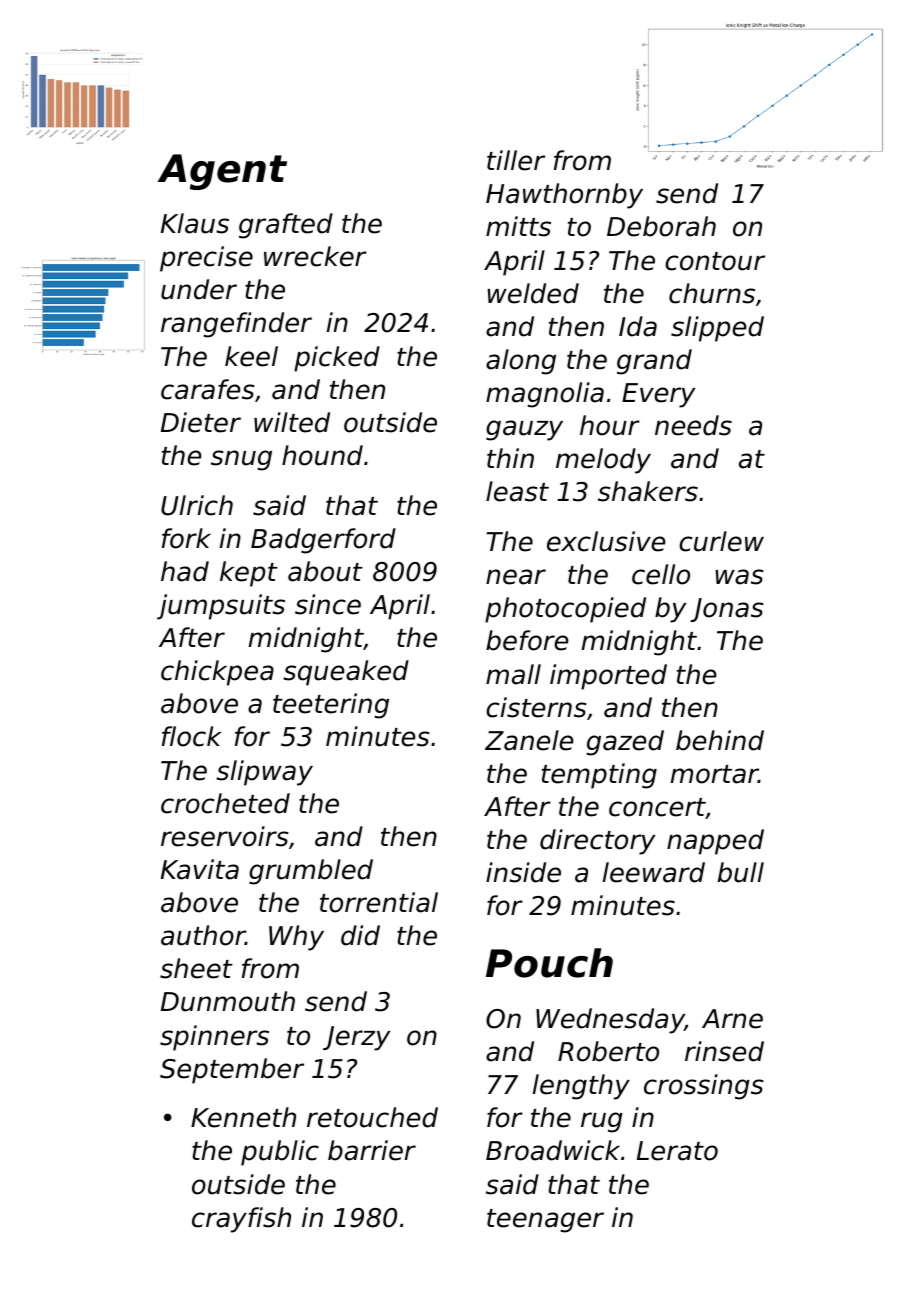  Describe the element at coordinates (661, 226) in the document. I see `Deborah` at that location.
